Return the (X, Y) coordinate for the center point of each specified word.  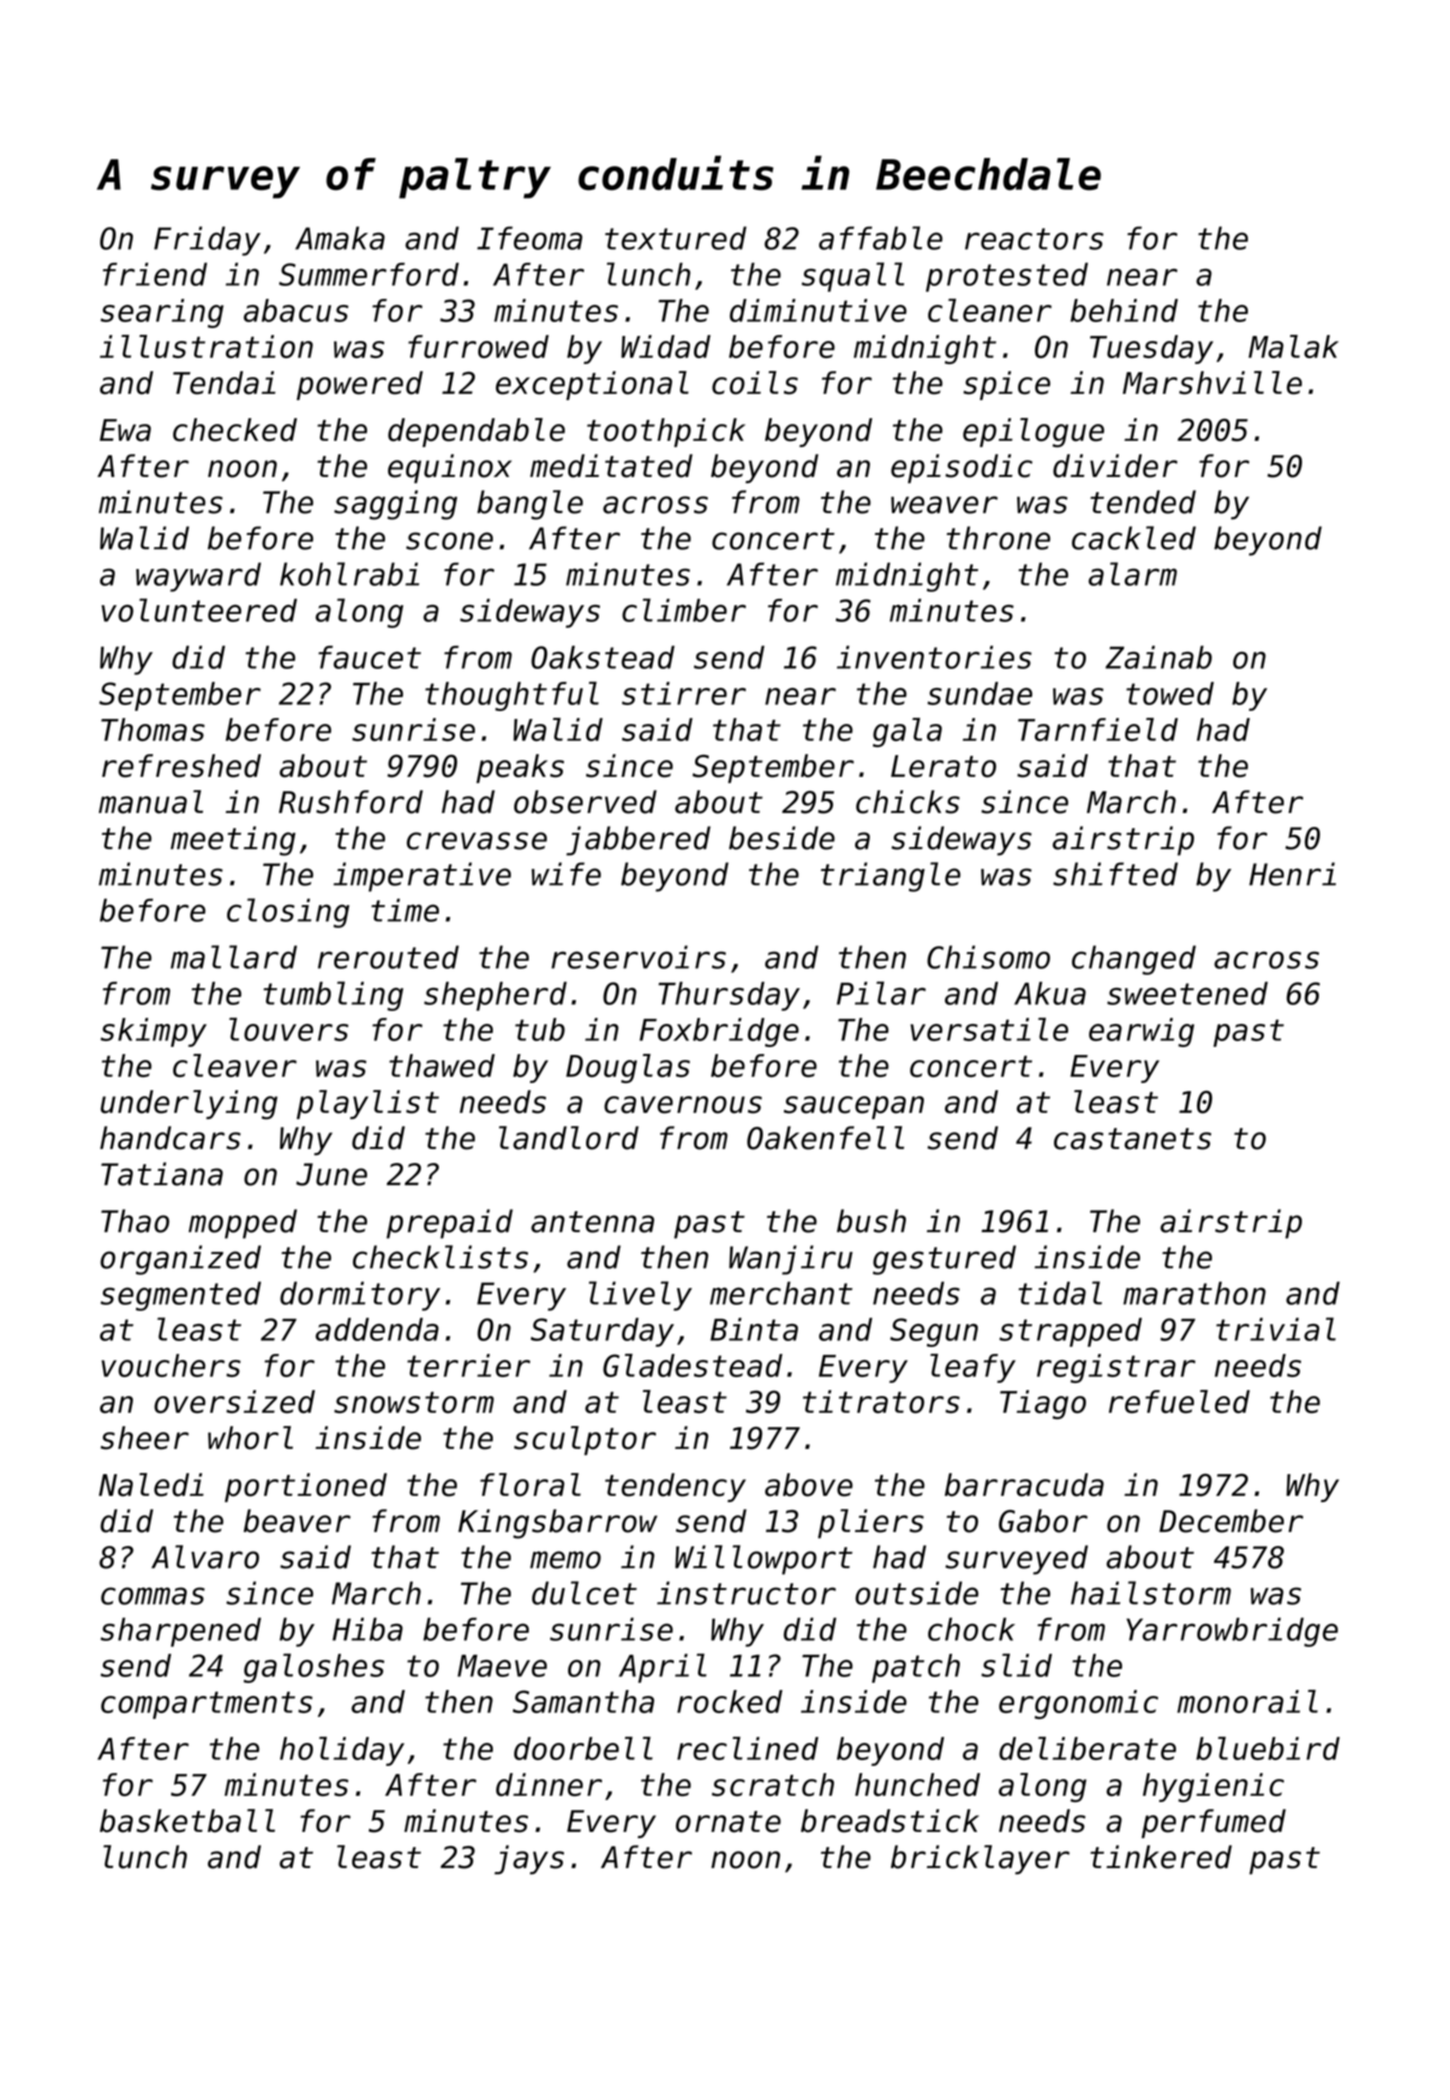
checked (235, 430)
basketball (187, 1821)
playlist (368, 1104)
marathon (1194, 1293)
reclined (747, 1748)
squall (853, 277)
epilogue (1033, 433)
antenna (592, 1222)
